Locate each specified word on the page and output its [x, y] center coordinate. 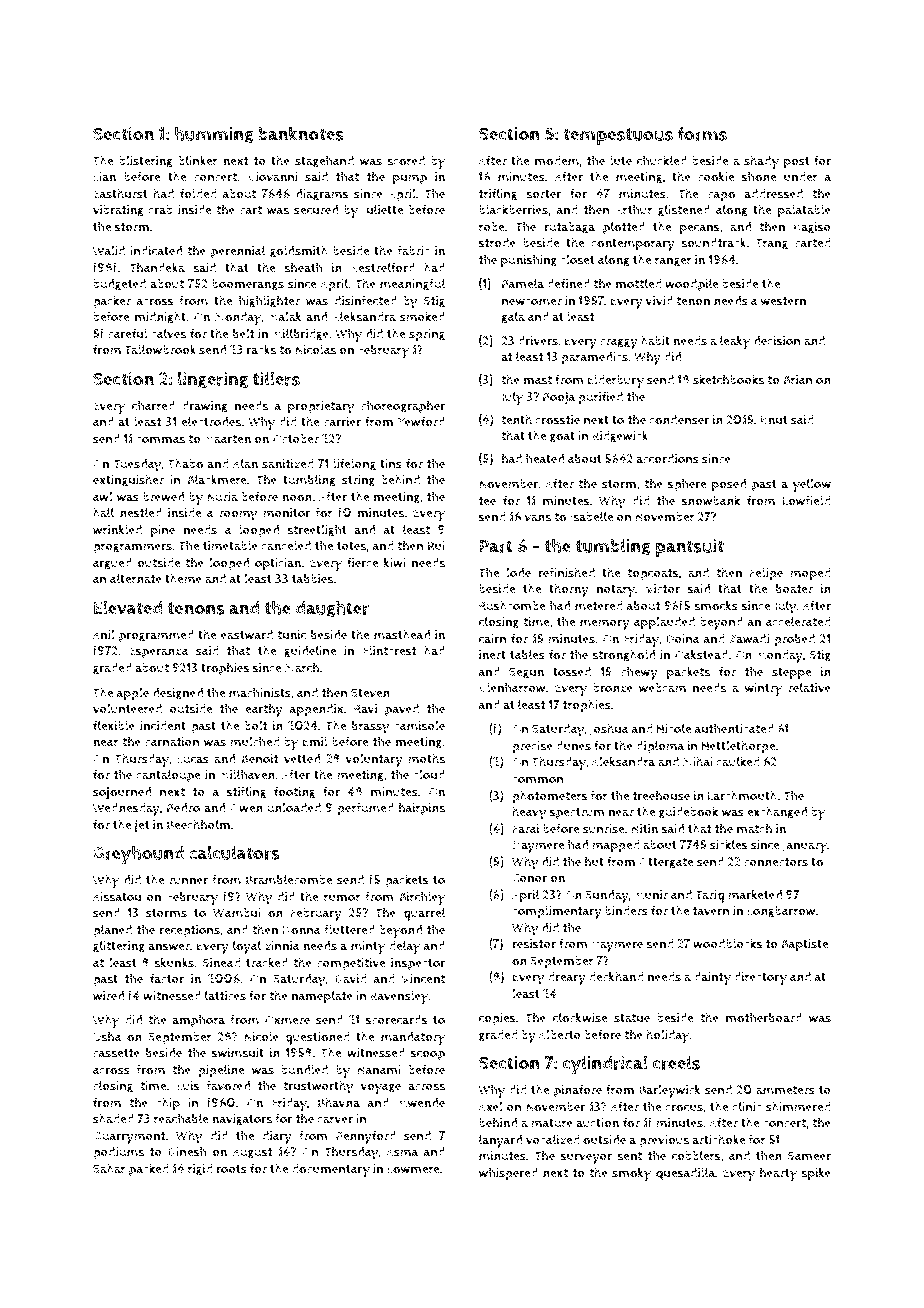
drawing [205, 407]
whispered [508, 1174]
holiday [667, 1036]
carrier [342, 422]
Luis [188, 1086]
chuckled [662, 160]
